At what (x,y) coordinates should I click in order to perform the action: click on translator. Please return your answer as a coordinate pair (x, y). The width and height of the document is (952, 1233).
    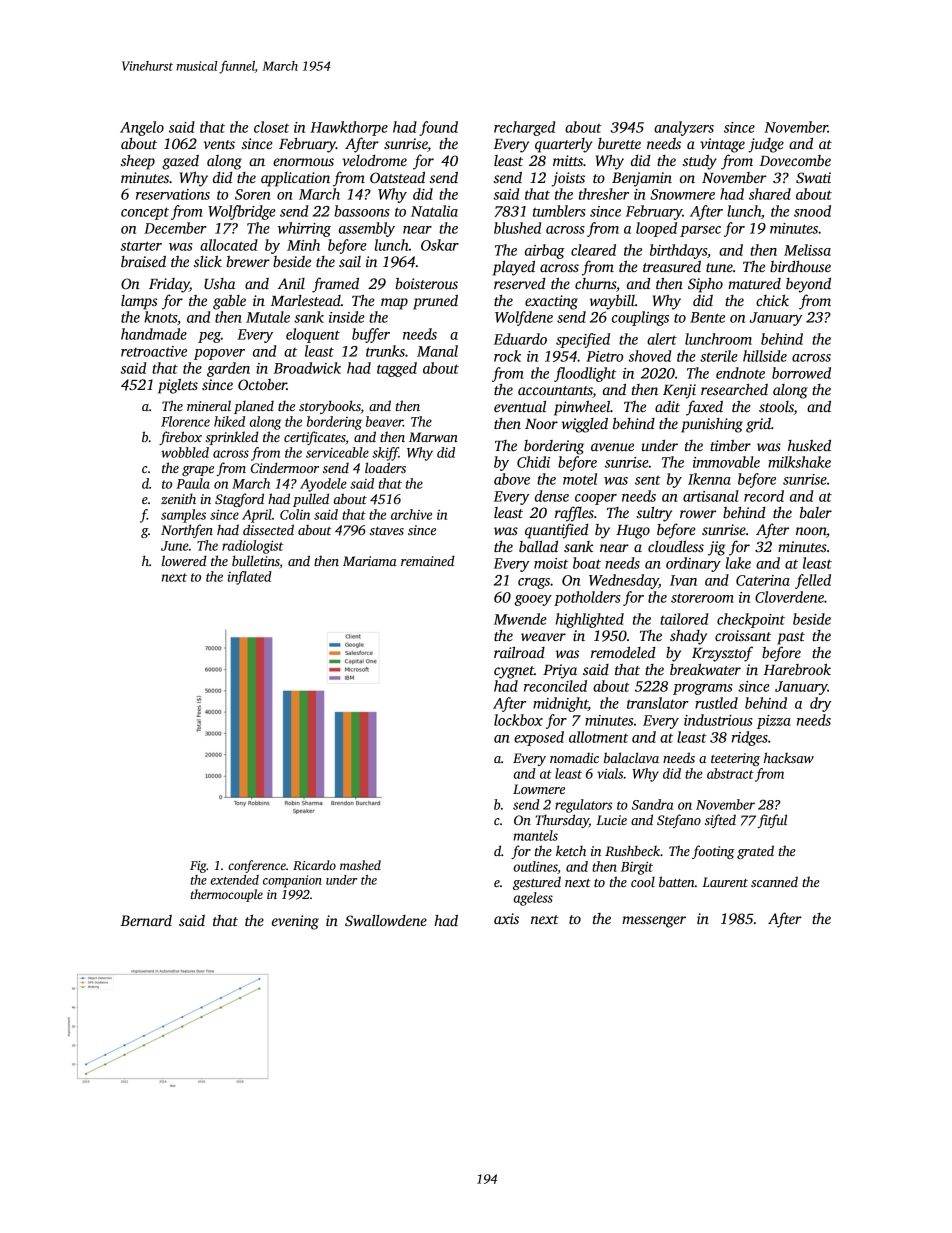
    Looking at the image, I should click on (658, 703).
